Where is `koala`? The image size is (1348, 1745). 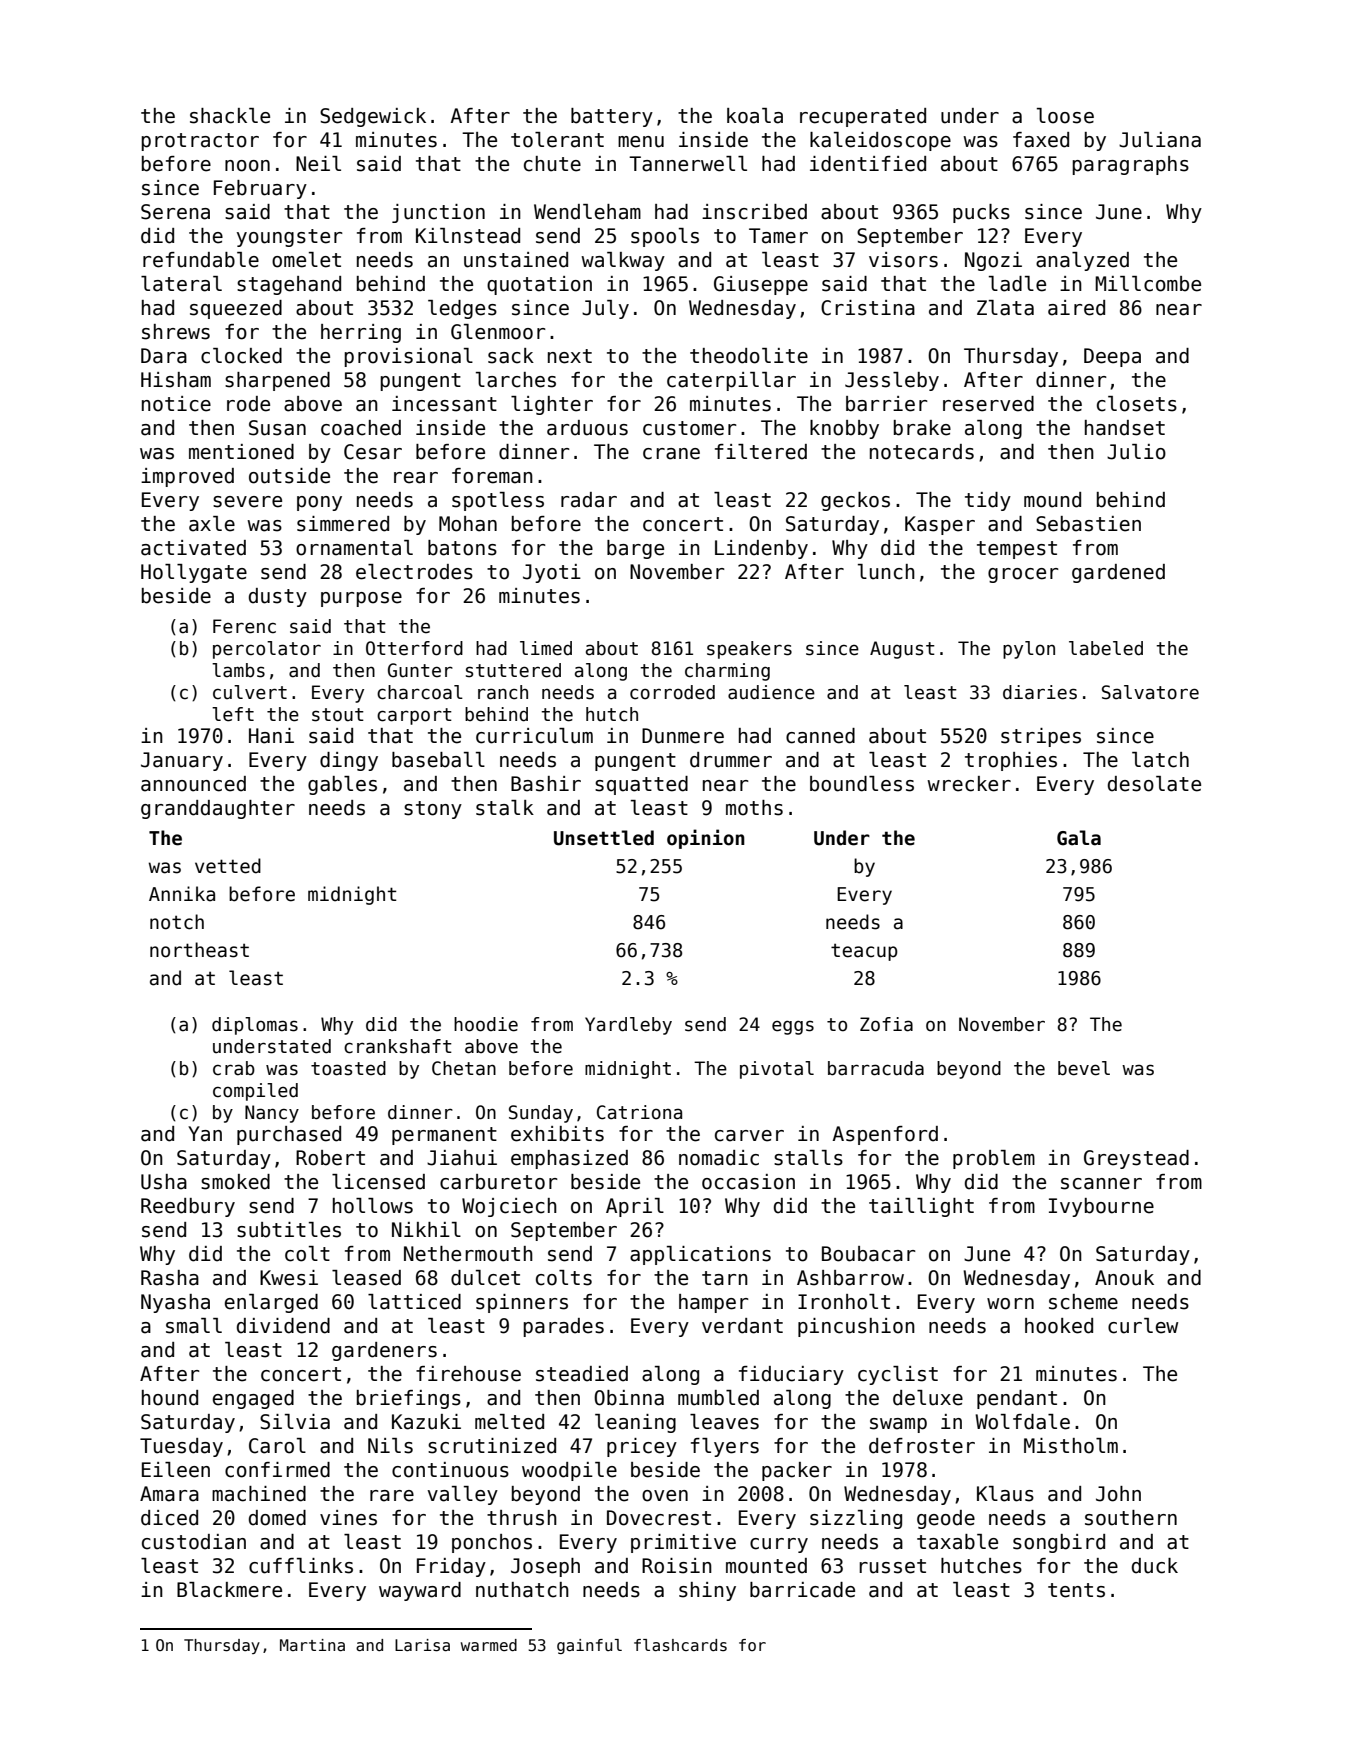 koala is located at coordinates (755, 116).
